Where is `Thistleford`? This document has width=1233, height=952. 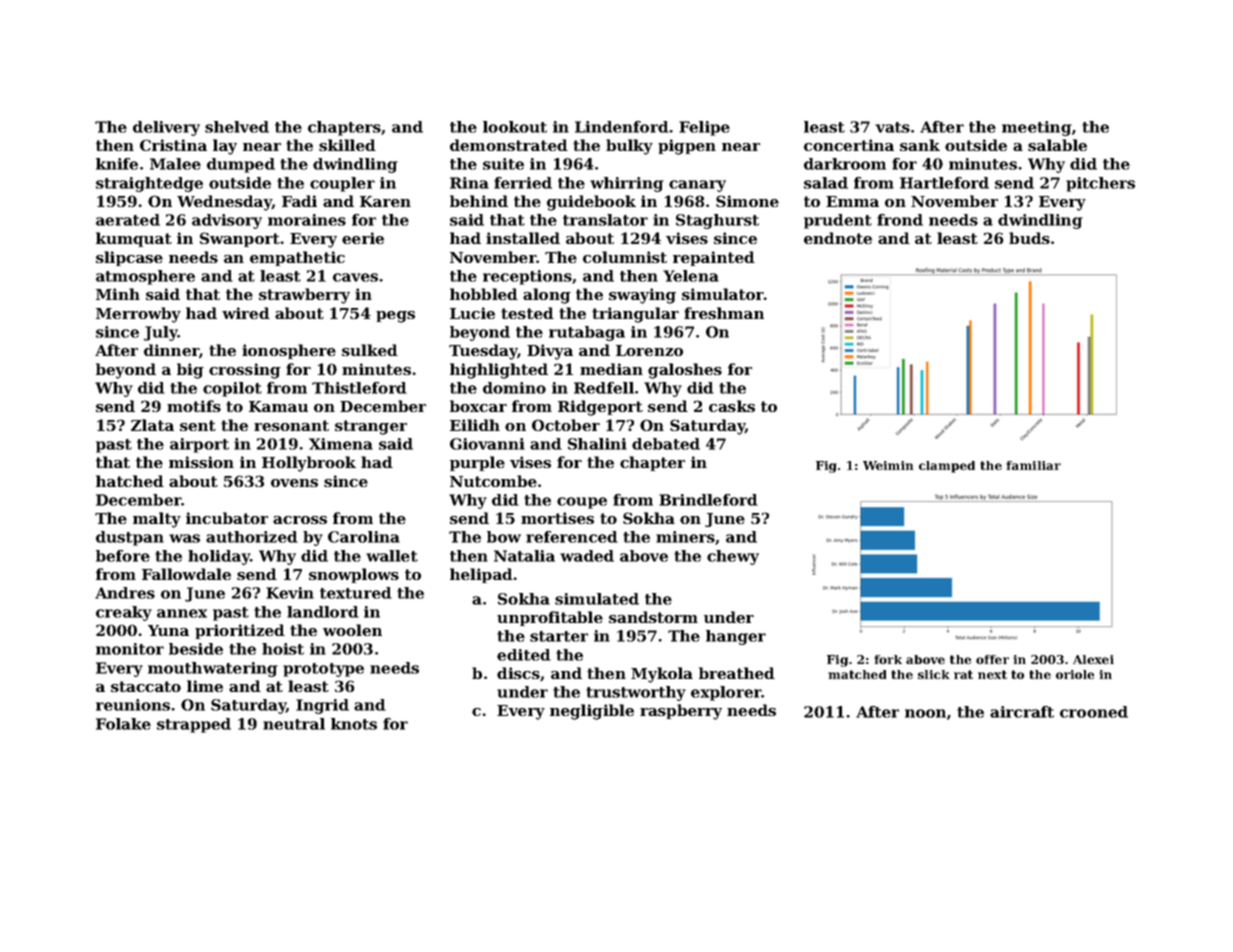
Thistleford is located at coordinates (359, 388).
